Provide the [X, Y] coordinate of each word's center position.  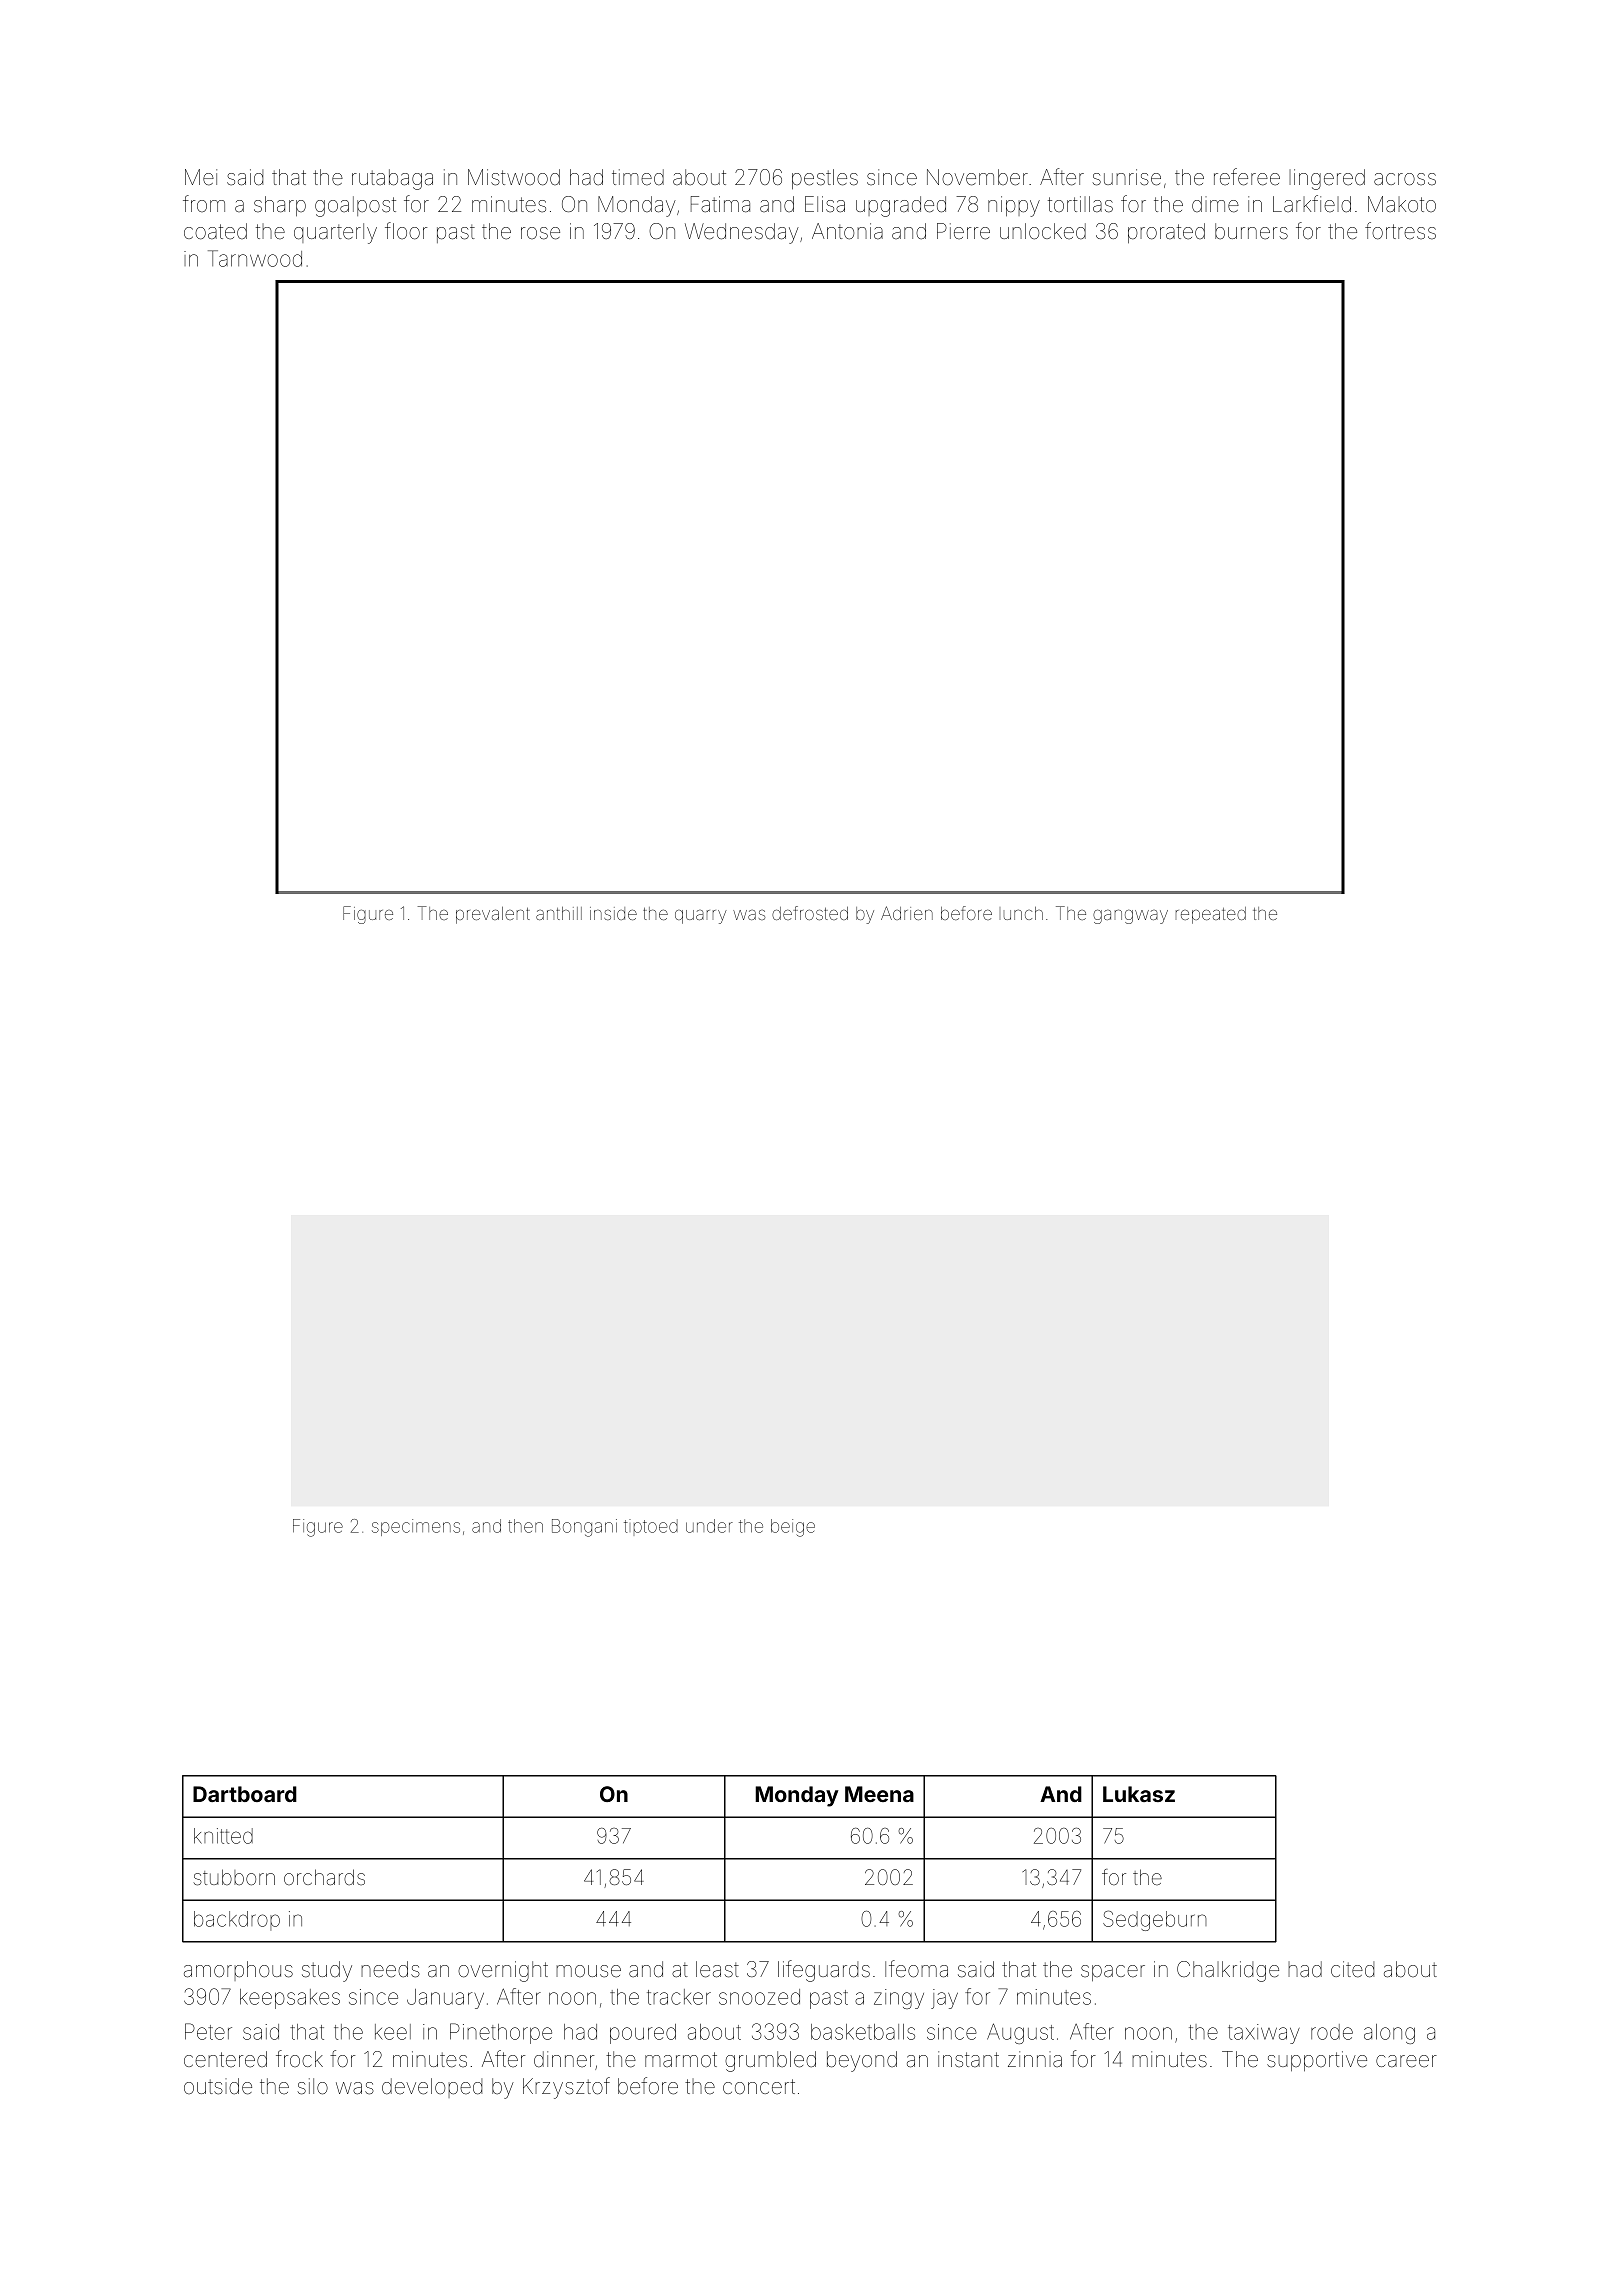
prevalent [493, 915]
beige [793, 1528]
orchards [324, 1877]
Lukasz [1139, 1794]
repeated [1211, 915]
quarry [701, 917]
